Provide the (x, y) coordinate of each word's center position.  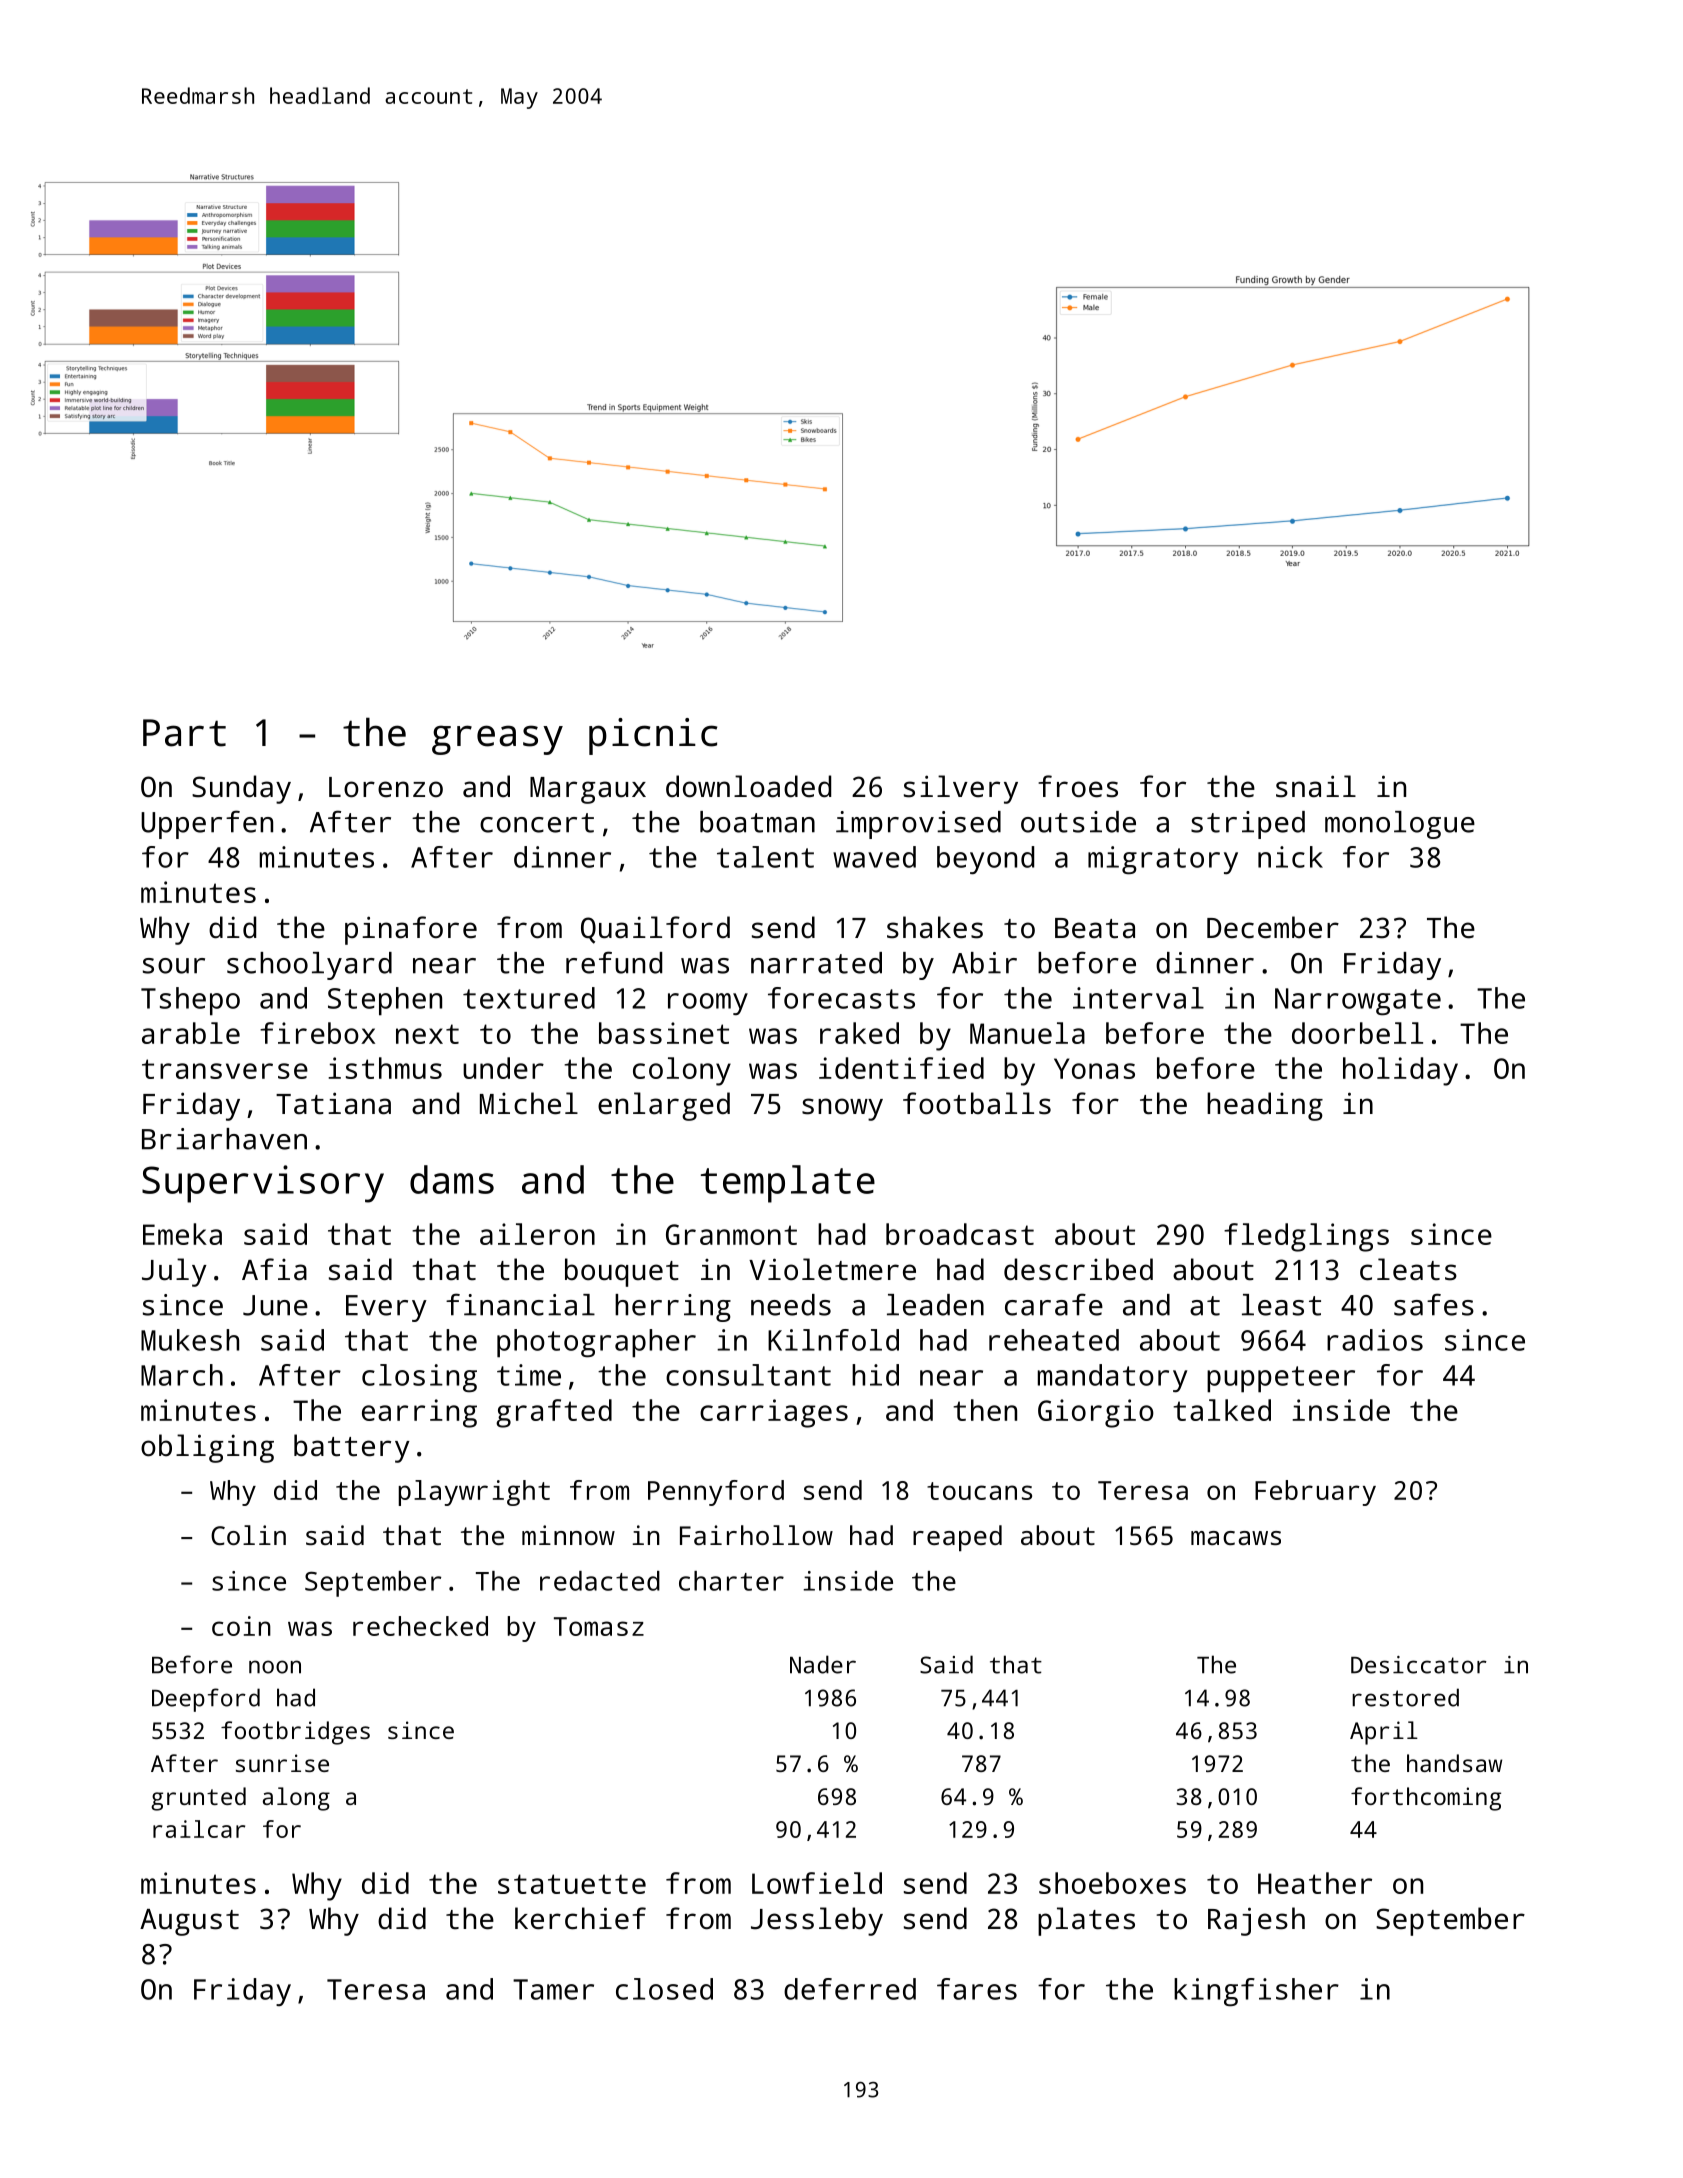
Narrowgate (1358, 1002)
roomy (708, 1004)
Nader (823, 1664)
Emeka (182, 1234)
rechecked (420, 1626)
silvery (961, 789)
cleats (1408, 1269)
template (788, 1184)
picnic (653, 736)
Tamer (553, 1989)
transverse (225, 1069)
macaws (1236, 1538)
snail (1316, 786)
